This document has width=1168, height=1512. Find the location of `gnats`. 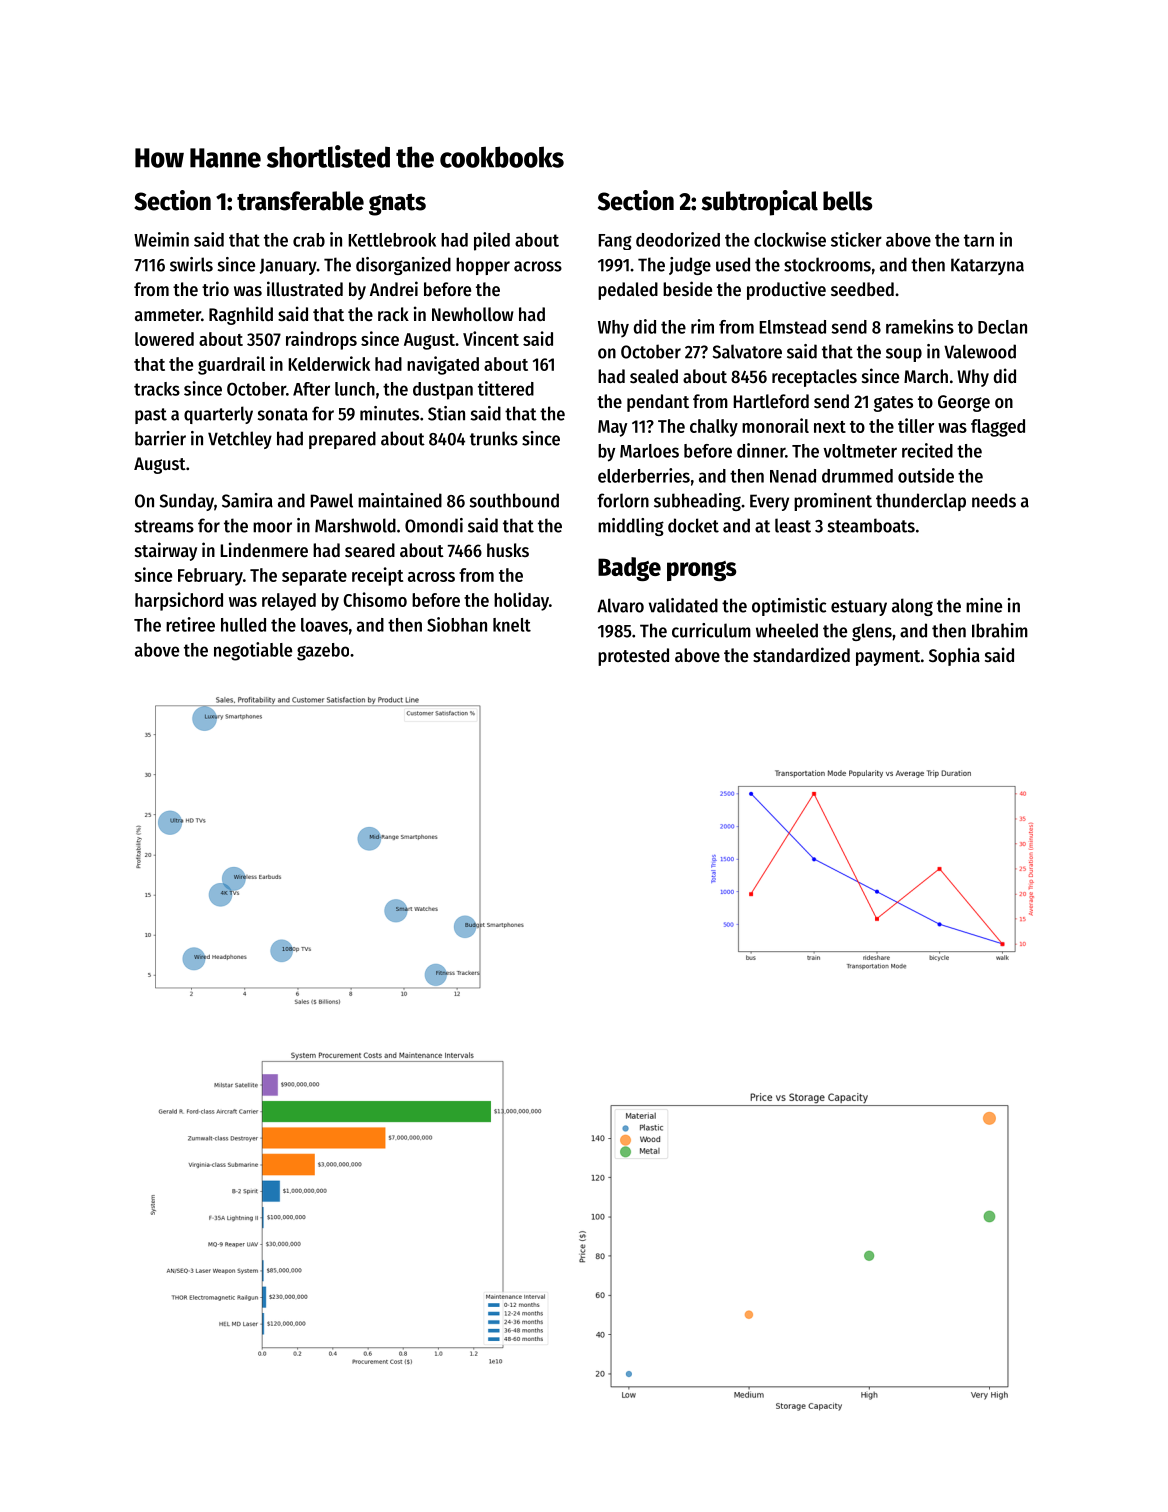

gnats is located at coordinates (397, 204).
